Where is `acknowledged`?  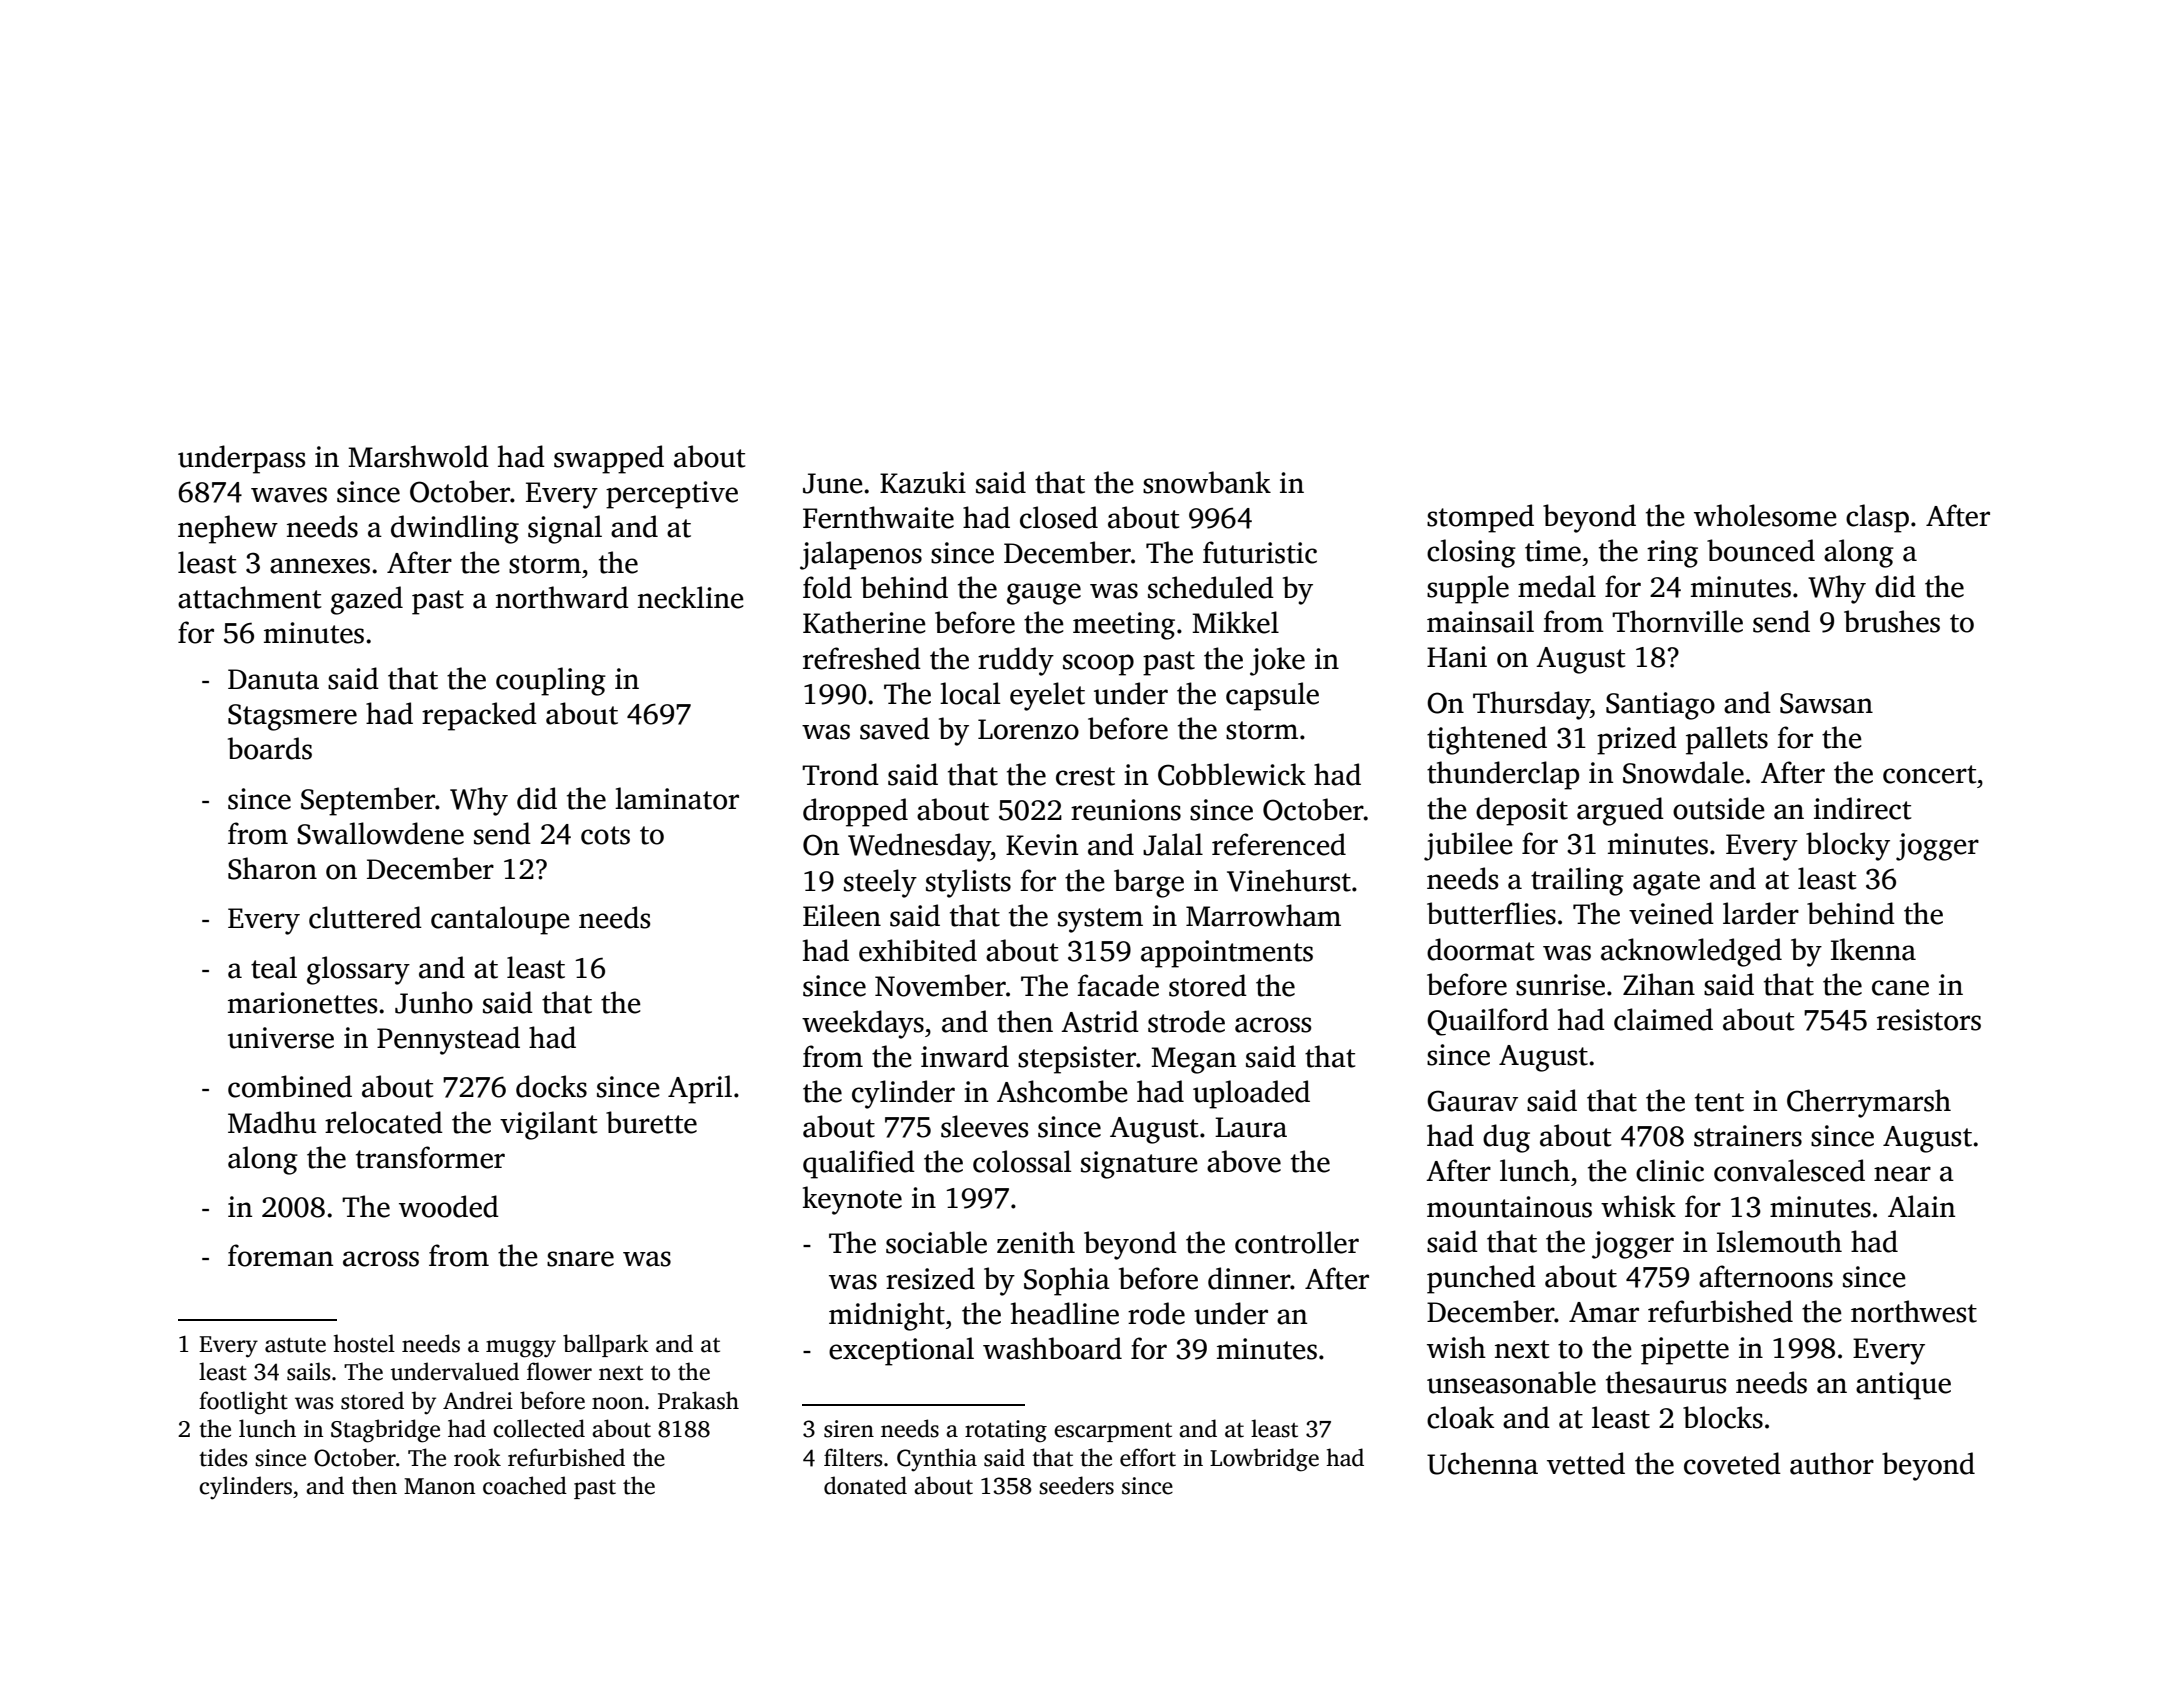
acknowledged is located at coordinates (1691, 952).
